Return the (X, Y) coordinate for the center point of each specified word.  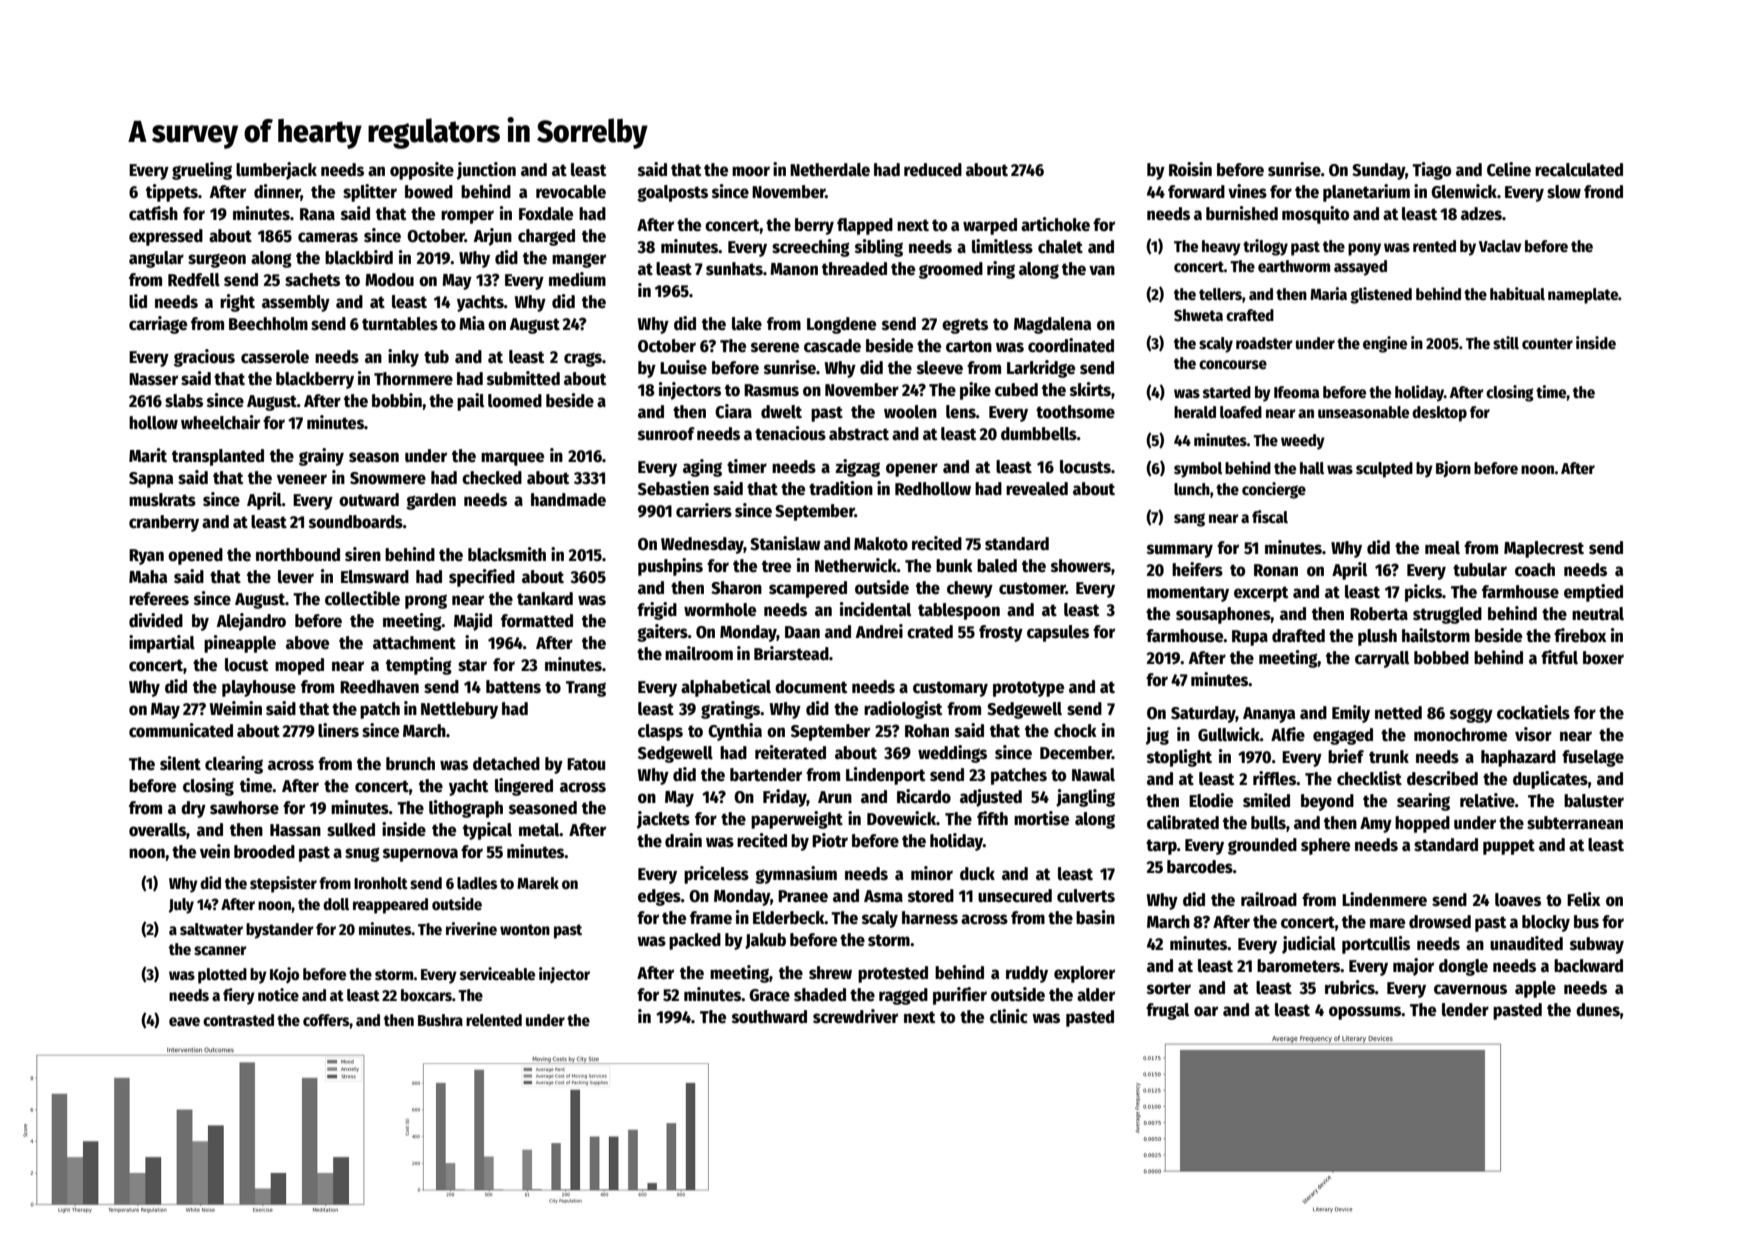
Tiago (1431, 171)
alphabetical (726, 688)
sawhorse (244, 808)
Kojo (284, 975)
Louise (683, 367)
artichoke (1055, 224)
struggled (1447, 615)
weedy (1303, 442)
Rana (317, 214)
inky (403, 358)
